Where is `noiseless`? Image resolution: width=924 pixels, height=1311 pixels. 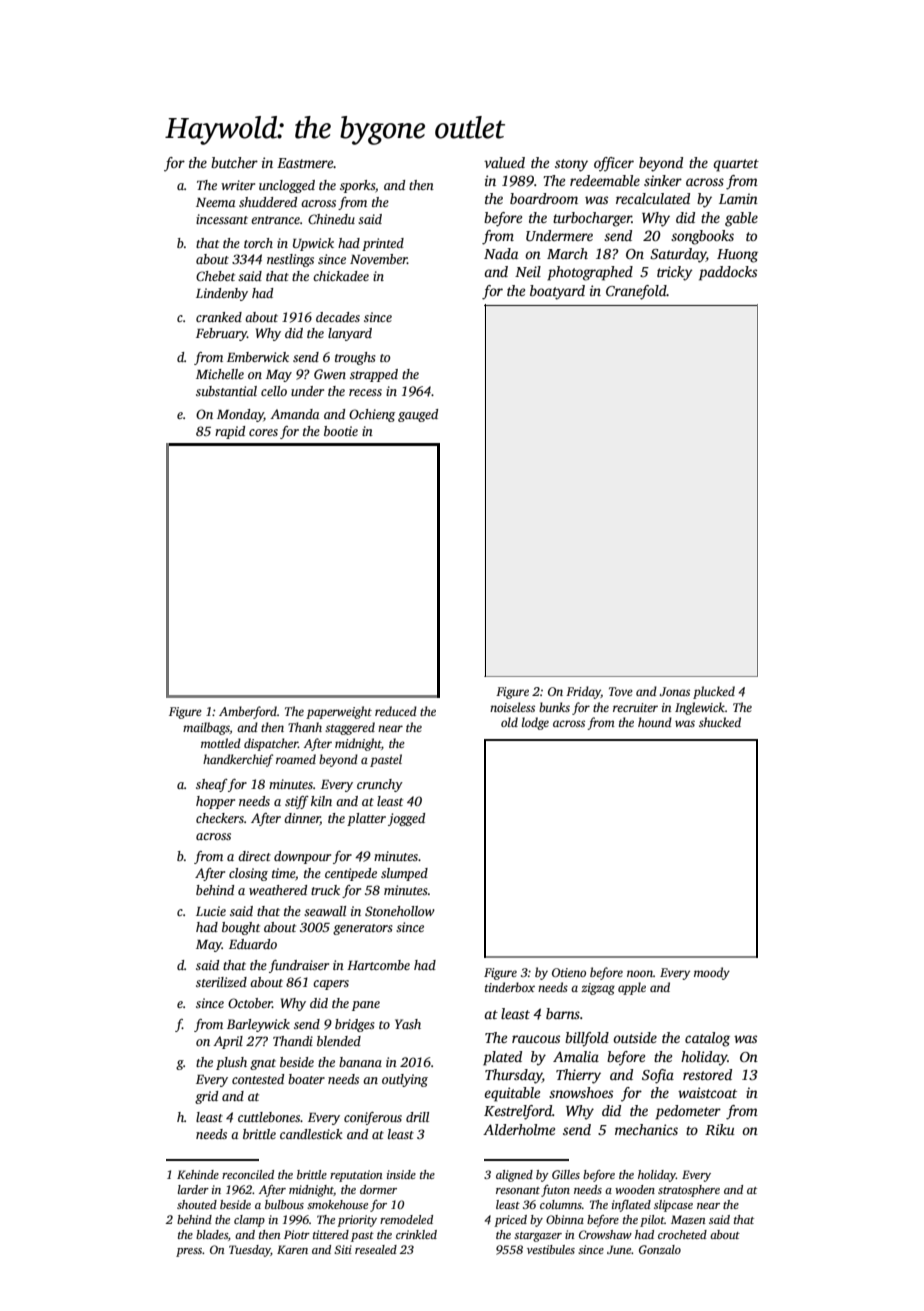 noiseless is located at coordinates (512, 707).
